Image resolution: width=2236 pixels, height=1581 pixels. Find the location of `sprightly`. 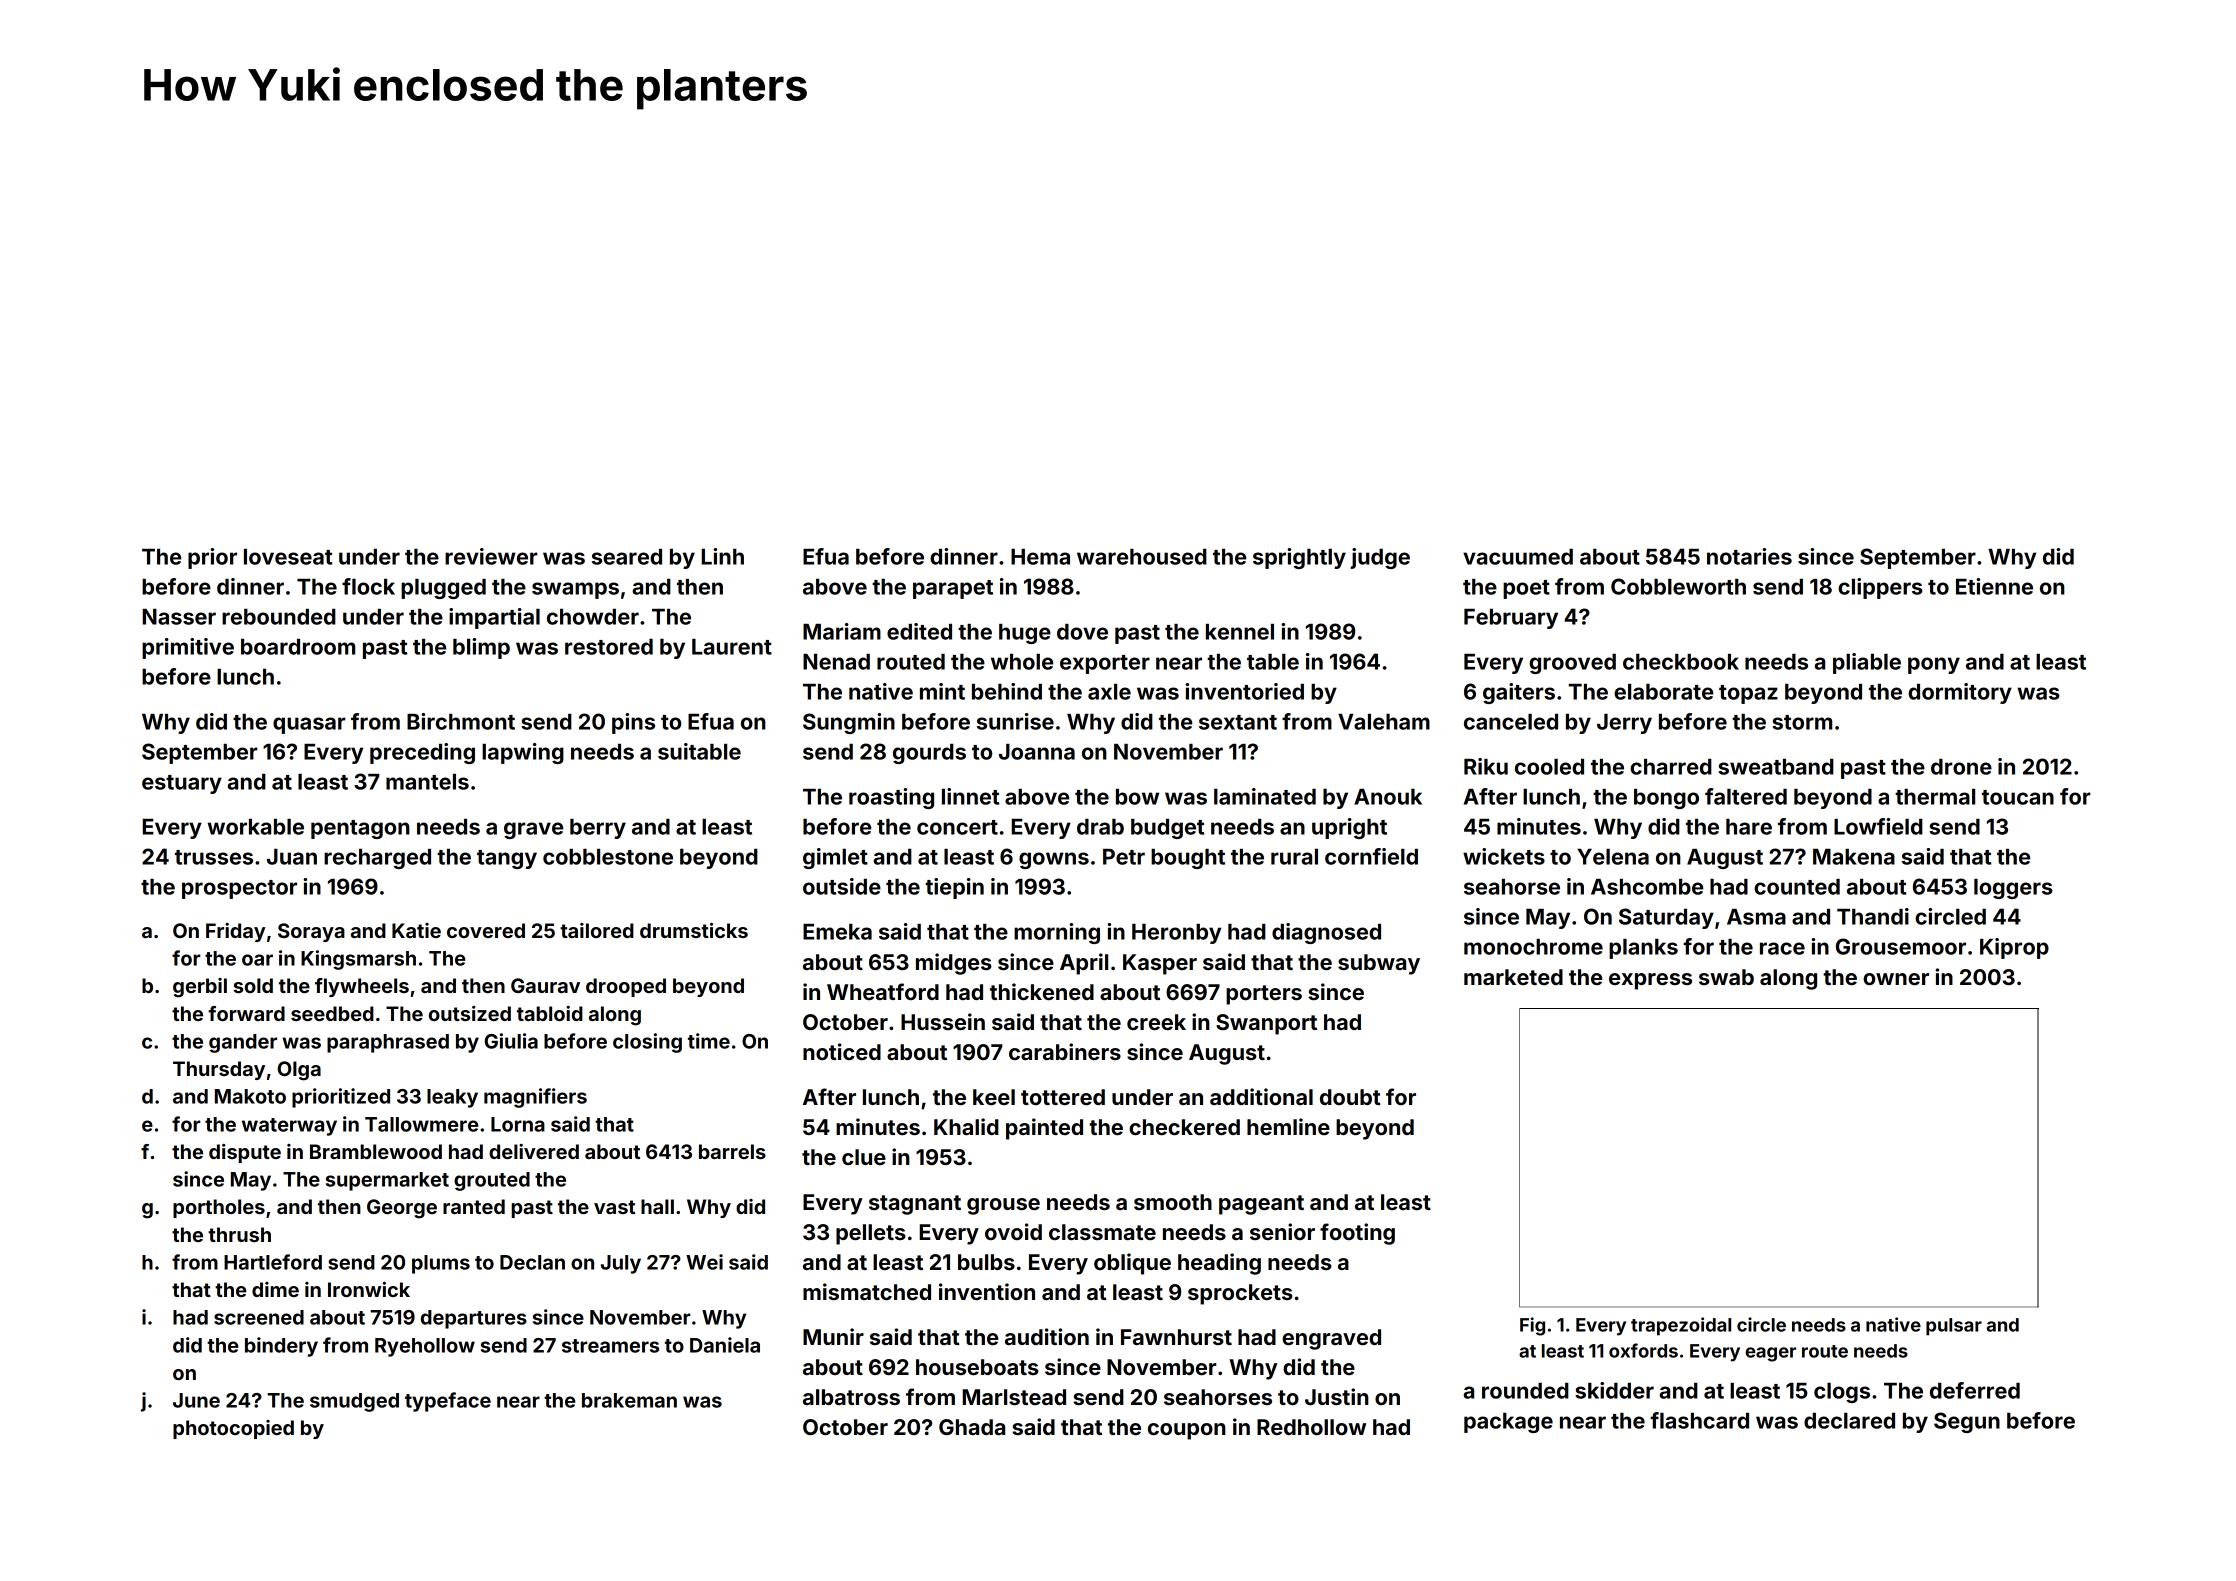

sprightly is located at coordinates (1299, 558).
